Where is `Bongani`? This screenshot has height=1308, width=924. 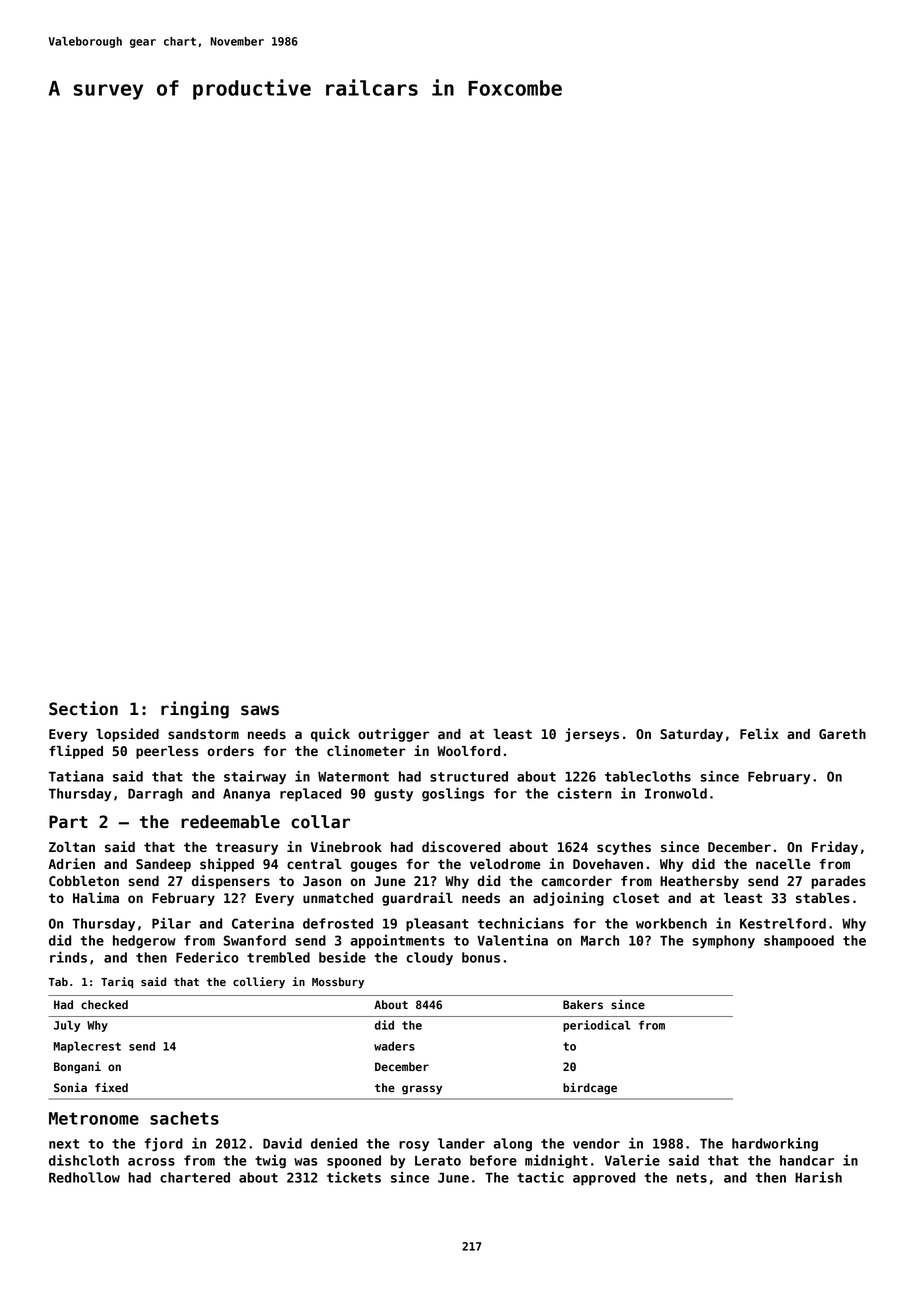 Bongani is located at coordinates (77, 1068).
